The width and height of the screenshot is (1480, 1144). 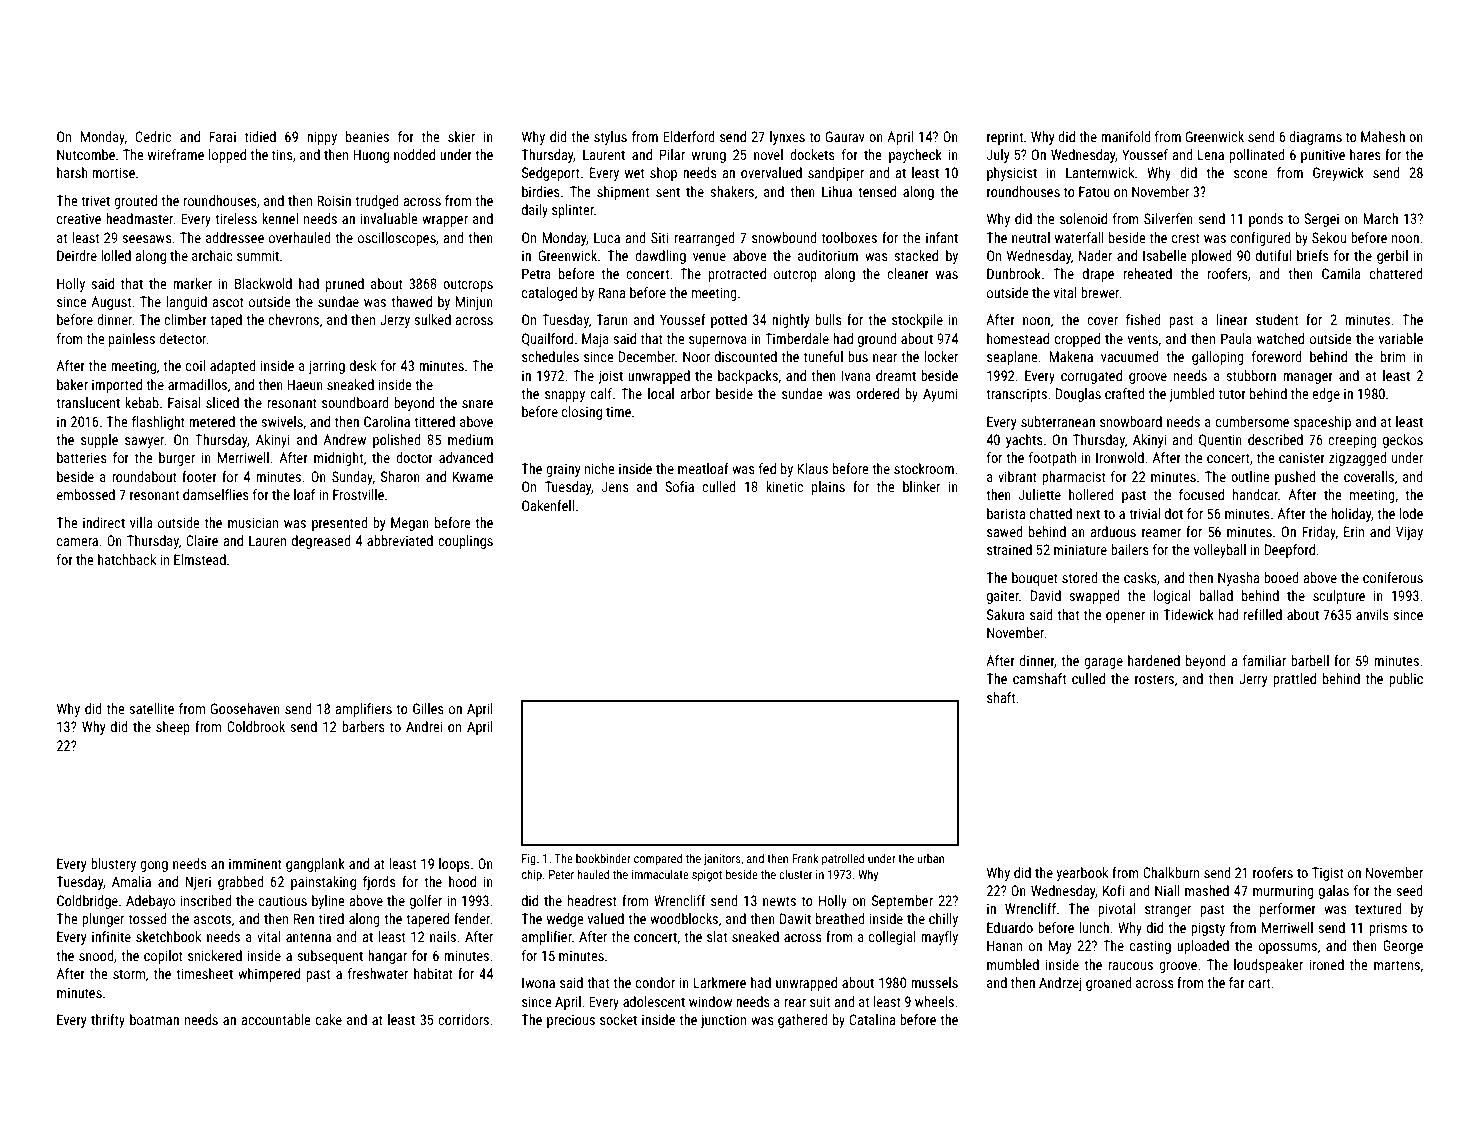 I want to click on loops, so click(x=454, y=865).
